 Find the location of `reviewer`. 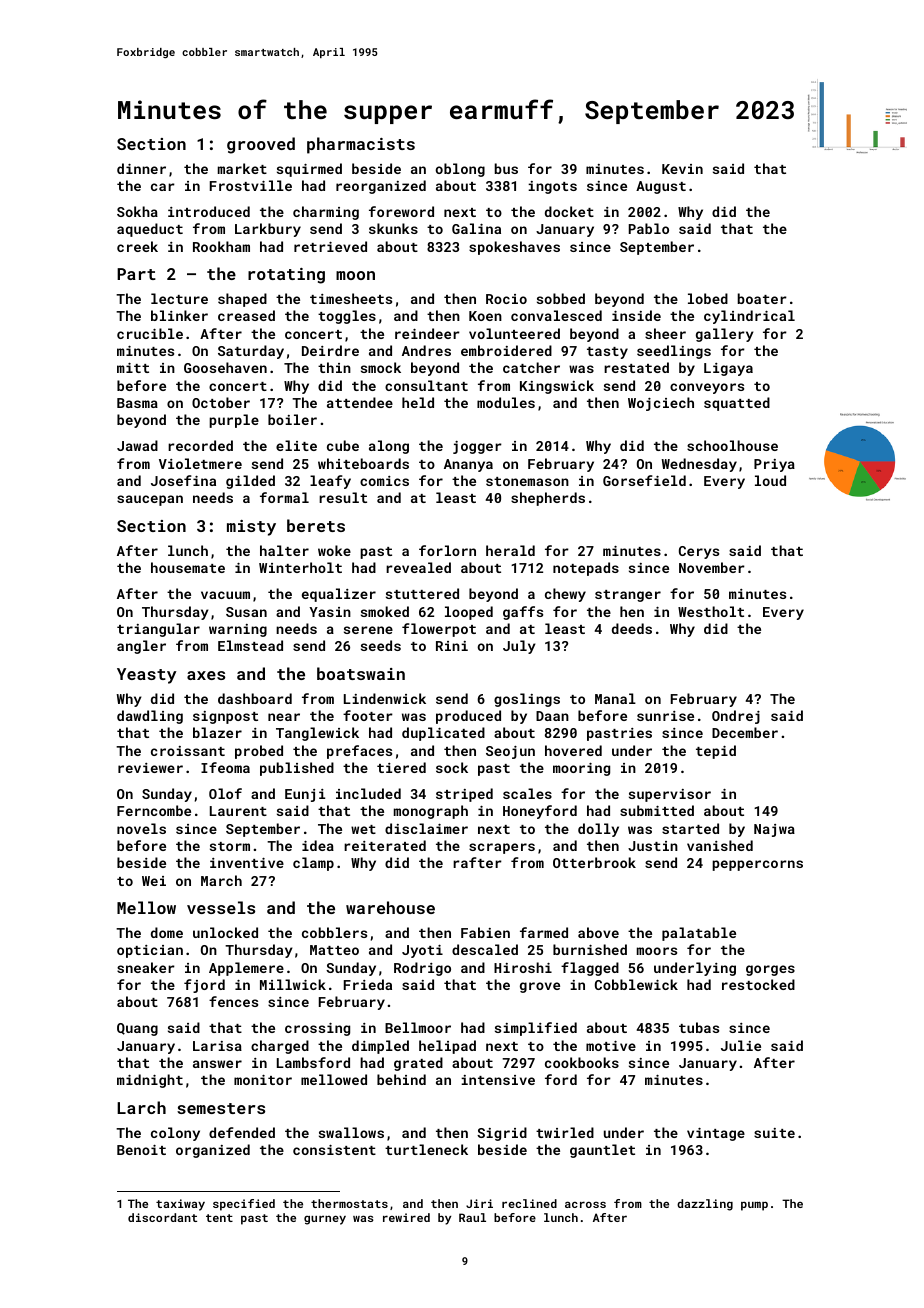

reviewer is located at coordinates (150, 768).
